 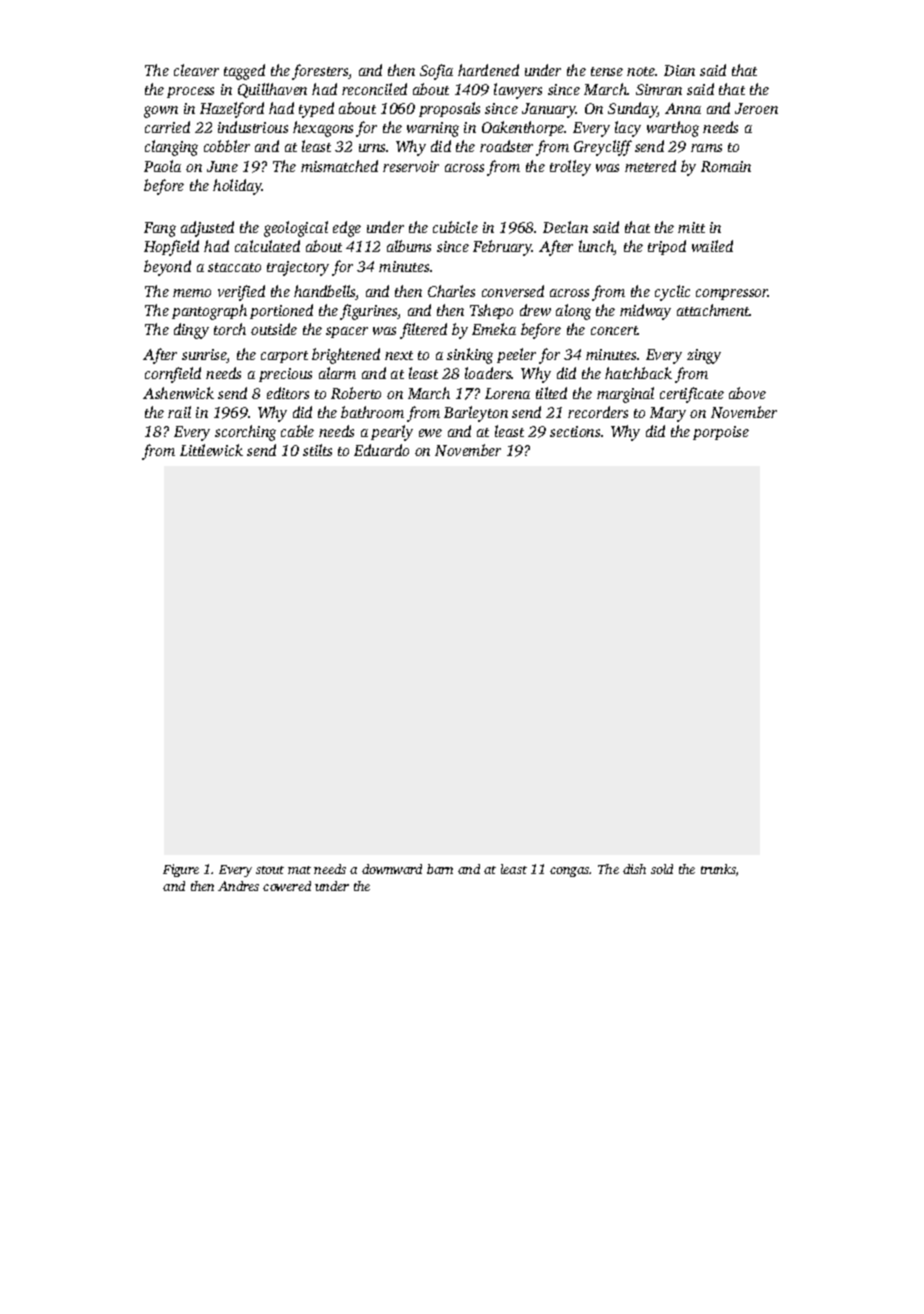 What do you see at coordinates (516, 355) in the screenshot?
I see `peeler` at bounding box center [516, 355].
